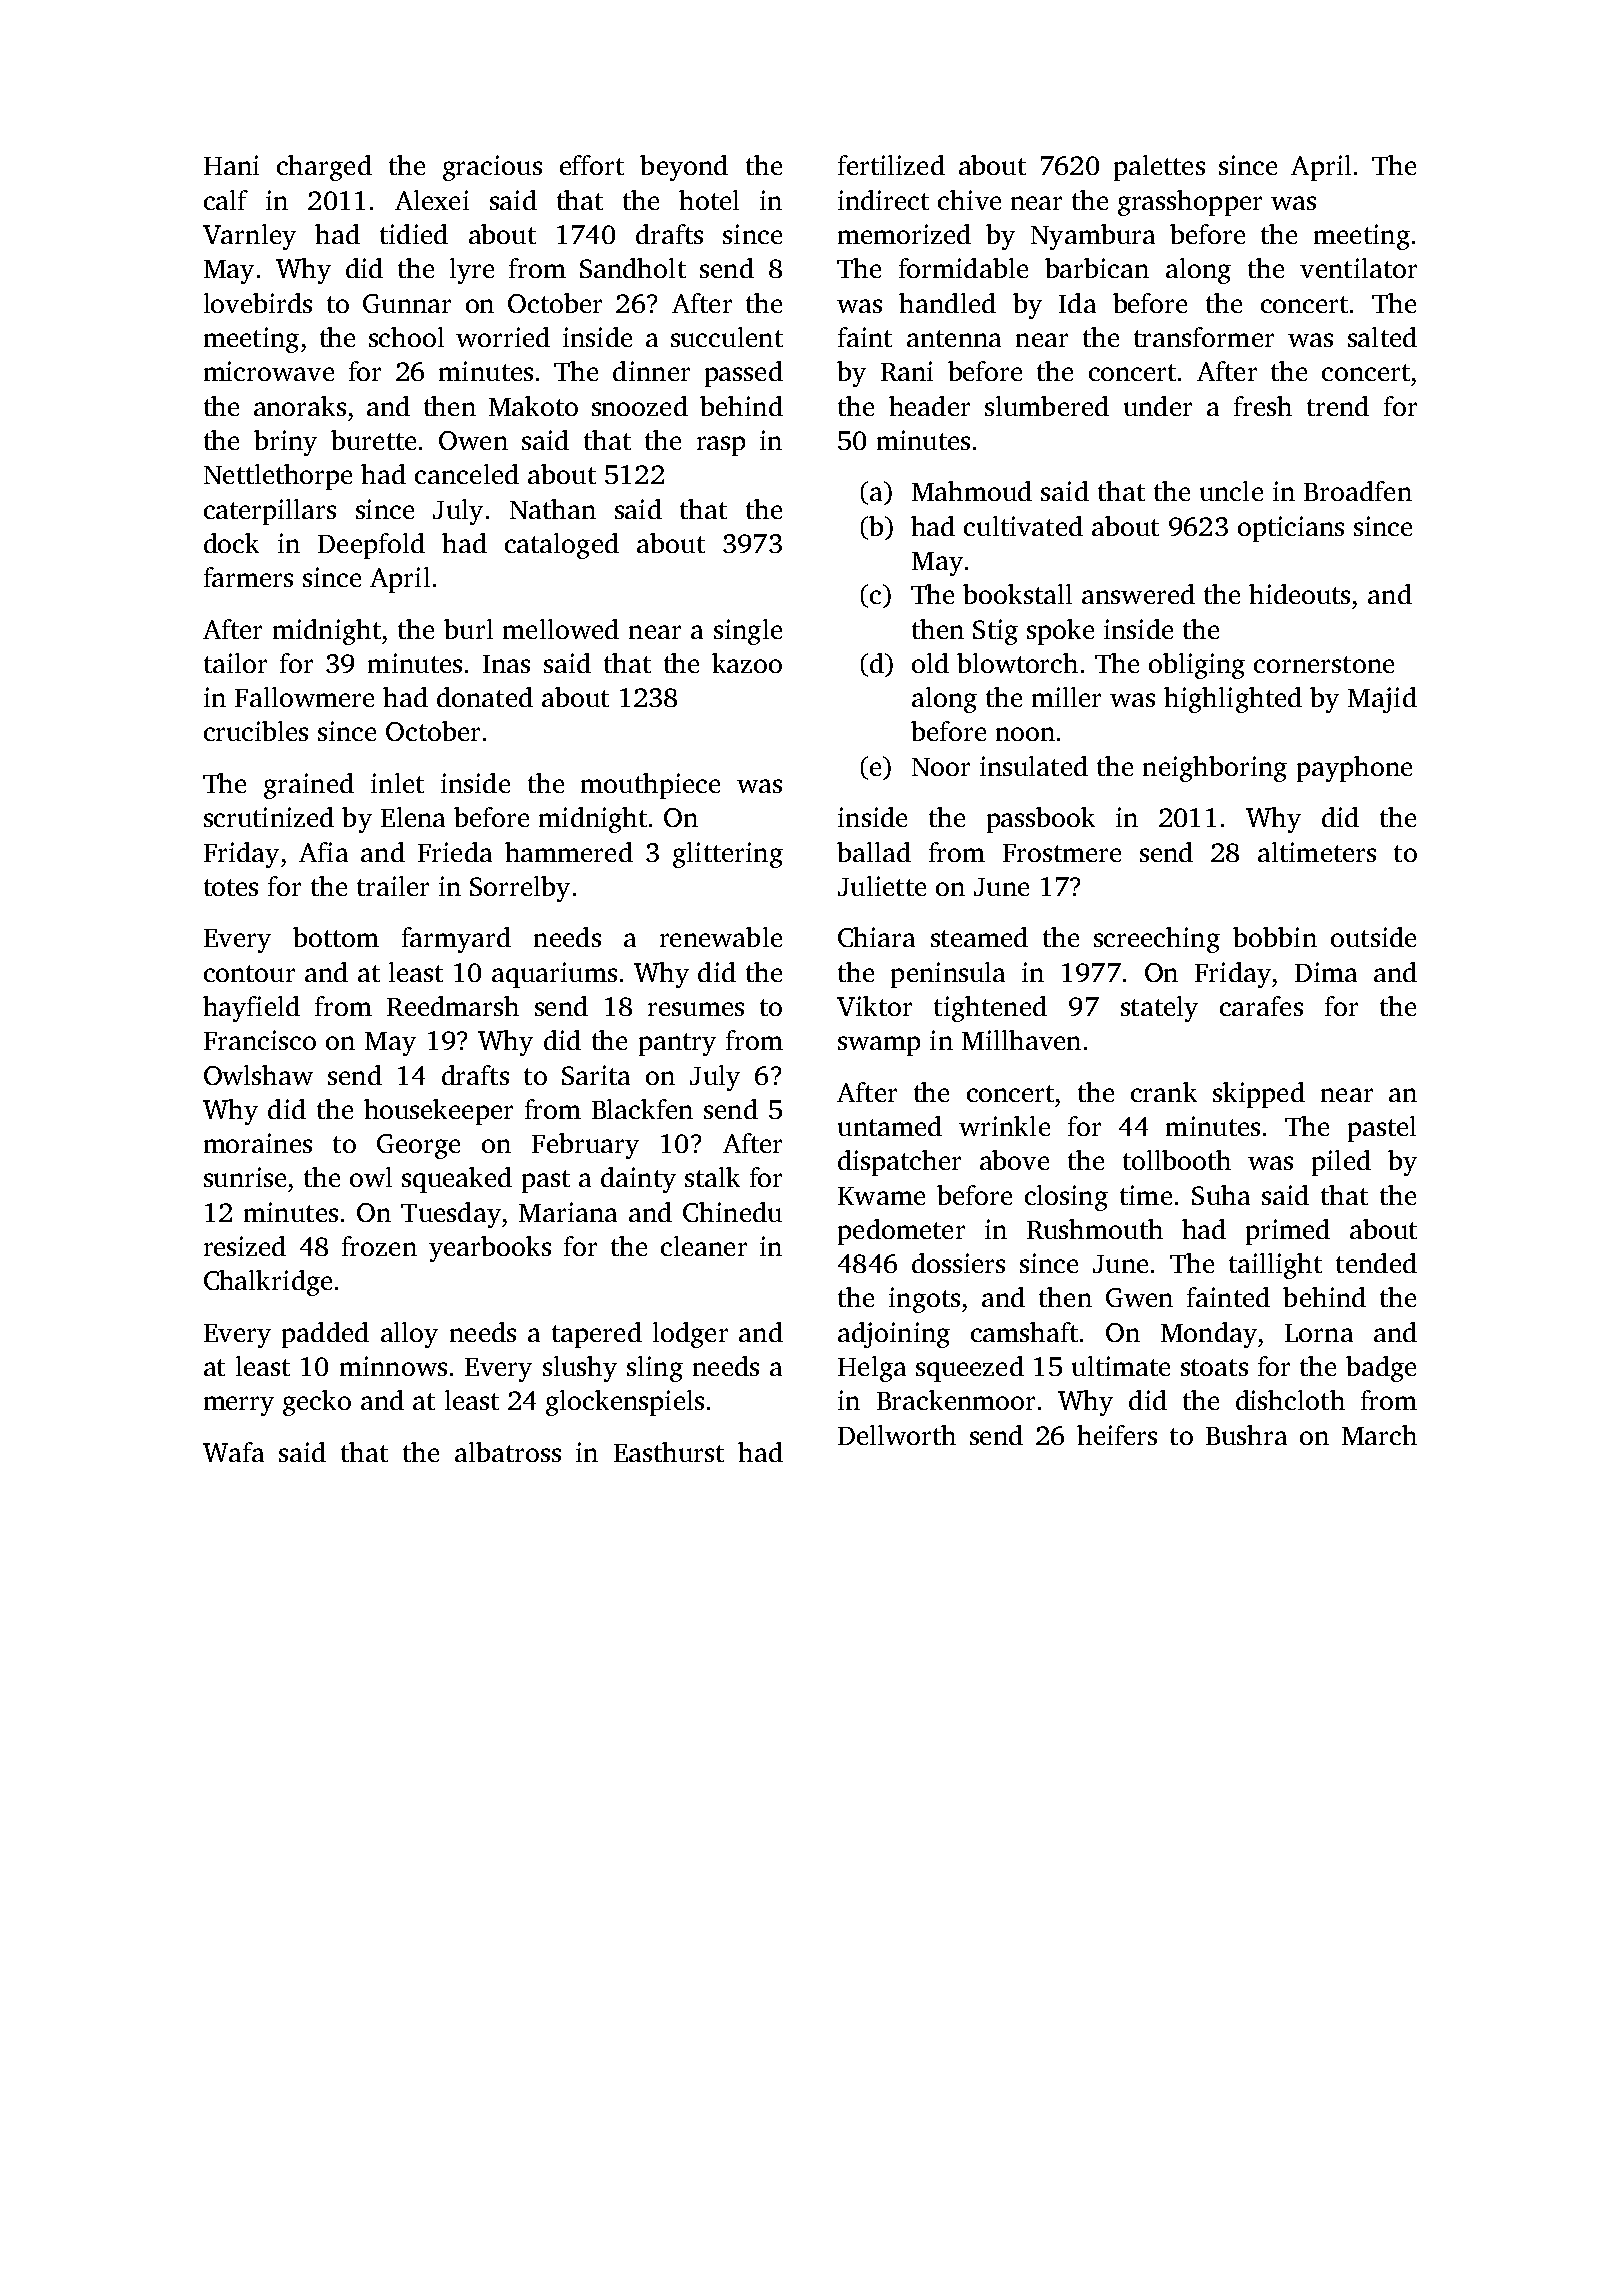 This page has width=1620, height=2292. I want to click on Lorna, so click(1319, 1333).
